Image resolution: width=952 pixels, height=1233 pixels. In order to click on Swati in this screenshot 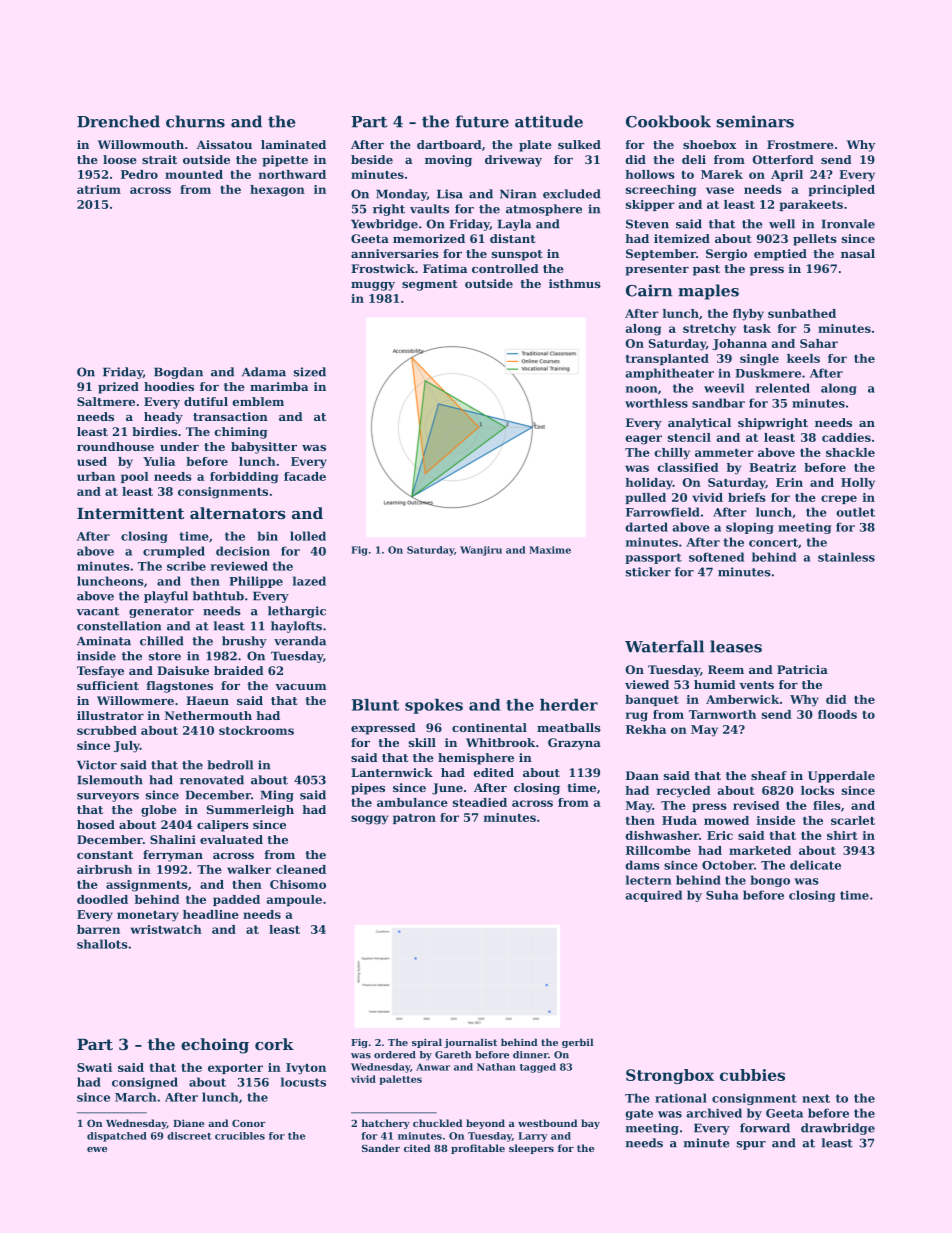, I will do `click(94, 1067)`.
